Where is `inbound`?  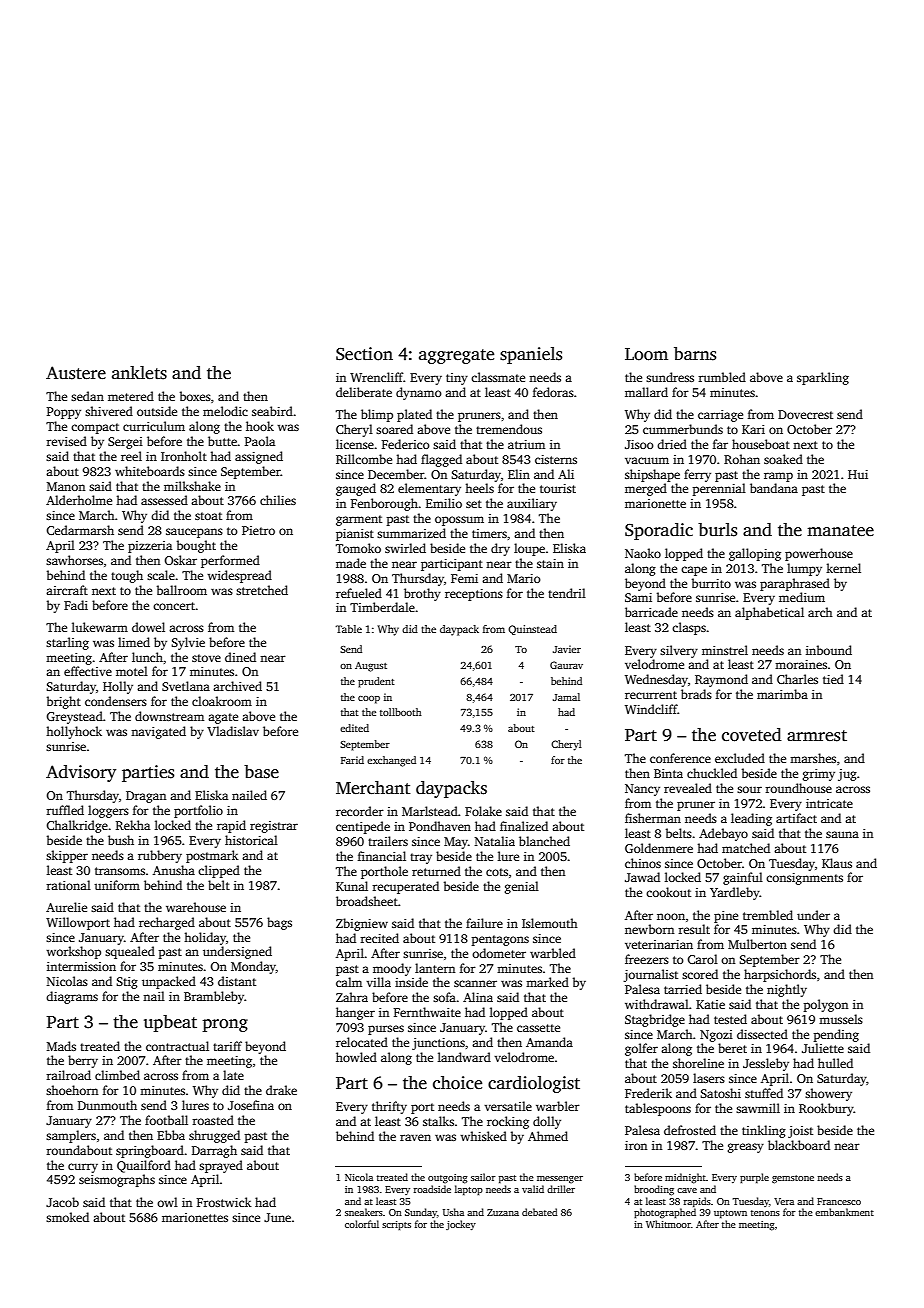 inbound is located at coordinates (829, 650).
